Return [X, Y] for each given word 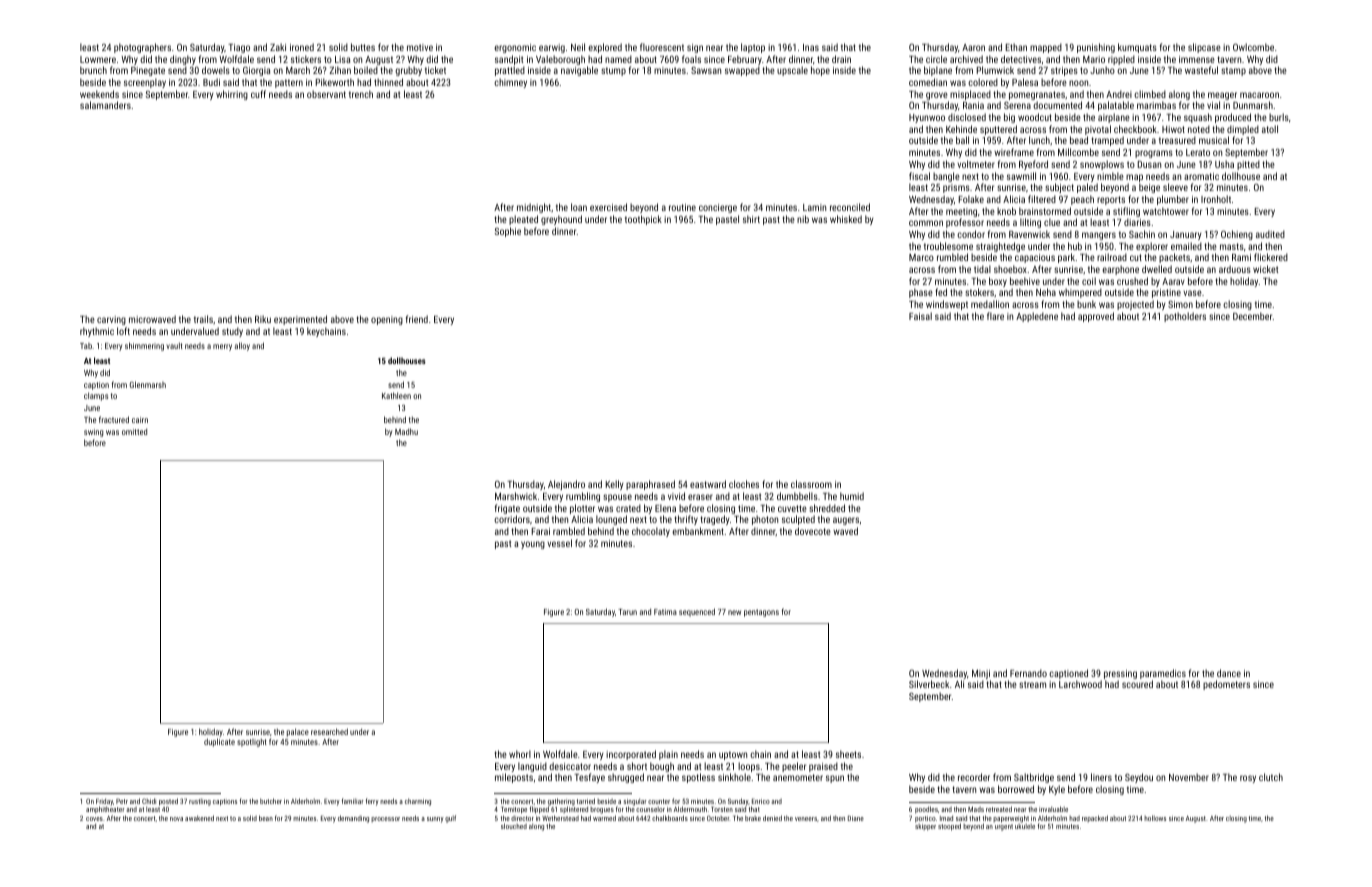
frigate [507, 509]
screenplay [145, 83]
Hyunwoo [927, 118]
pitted [1248, 165]
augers [846, 521]
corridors [512, 519]
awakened [199, 818]
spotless [698, 778]
